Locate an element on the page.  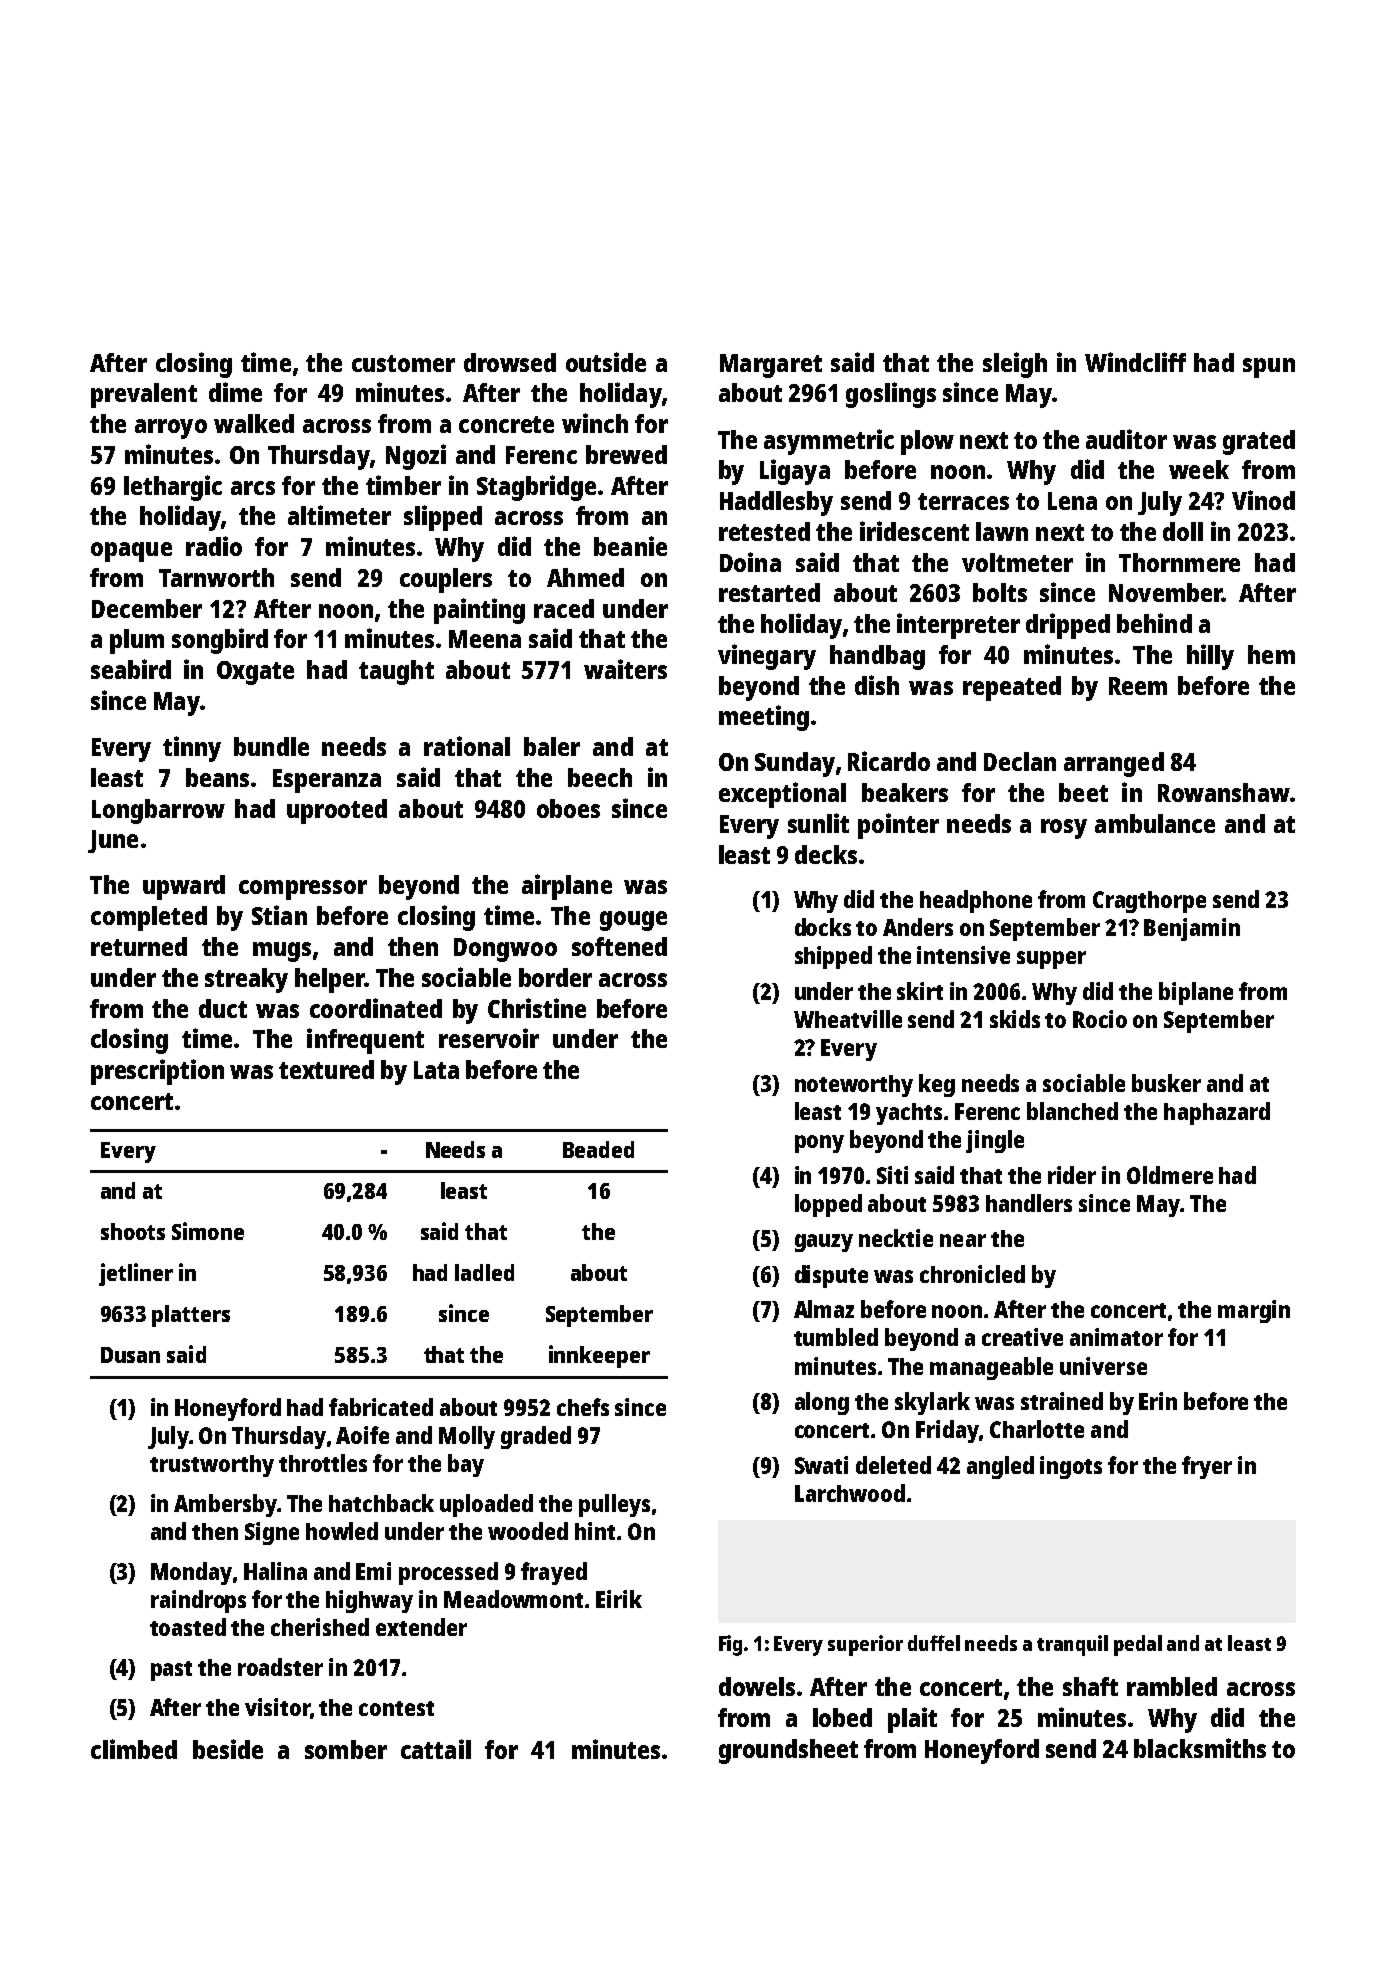
grated is located at coordinates (1259, 442).
